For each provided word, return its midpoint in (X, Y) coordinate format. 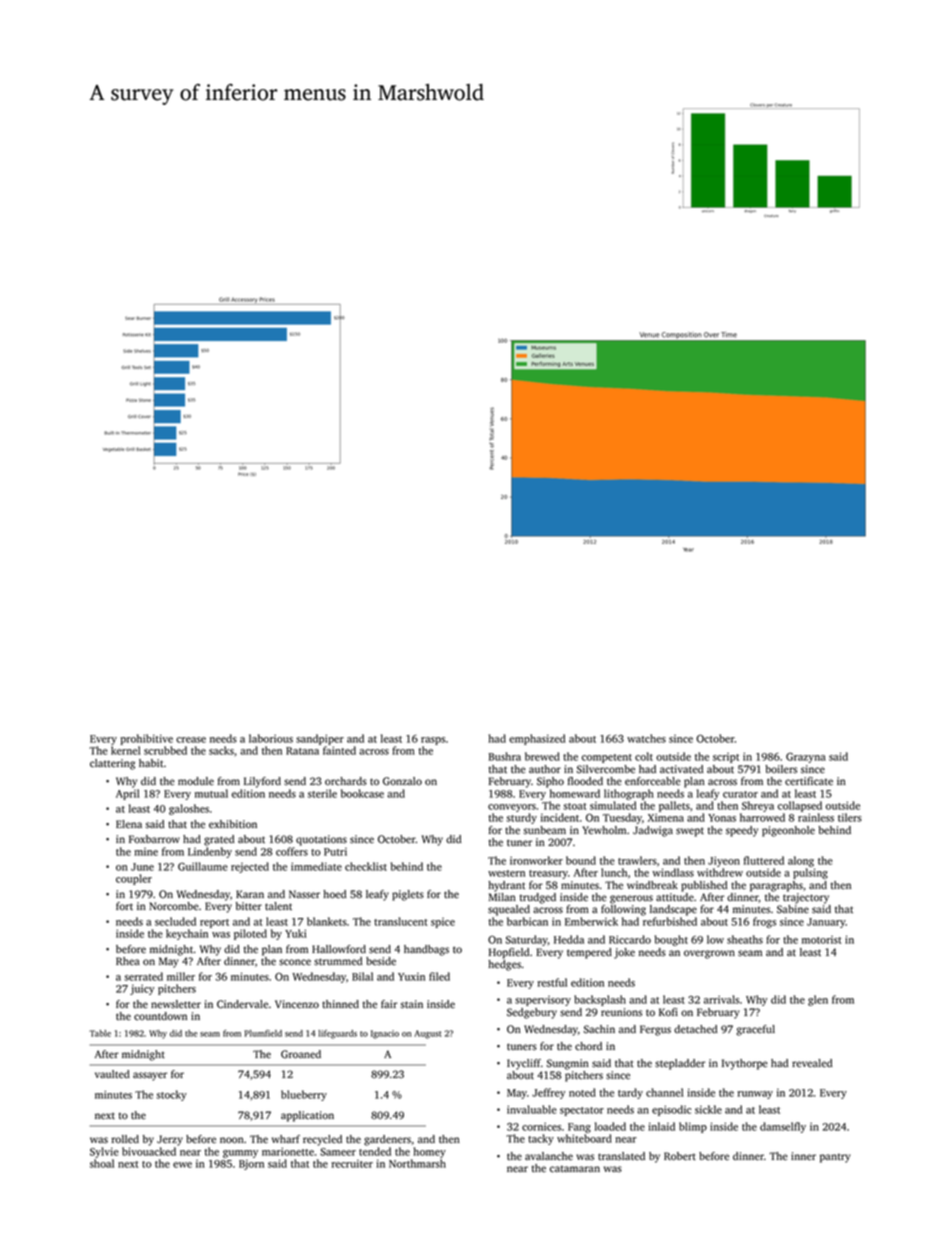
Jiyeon (724, 861)
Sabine (793, 909)
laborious (271, 738)
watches (646, 738)
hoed (335, 894)
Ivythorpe (745, 1064)
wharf (286, 1139)
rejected (250, 867)
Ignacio (385, 1034)
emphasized (537, 739)
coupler (134, 879)
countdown (160, 1016)
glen (818, 1000)
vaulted (112, 1074)
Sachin (599, 1029)
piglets (408, 895)
